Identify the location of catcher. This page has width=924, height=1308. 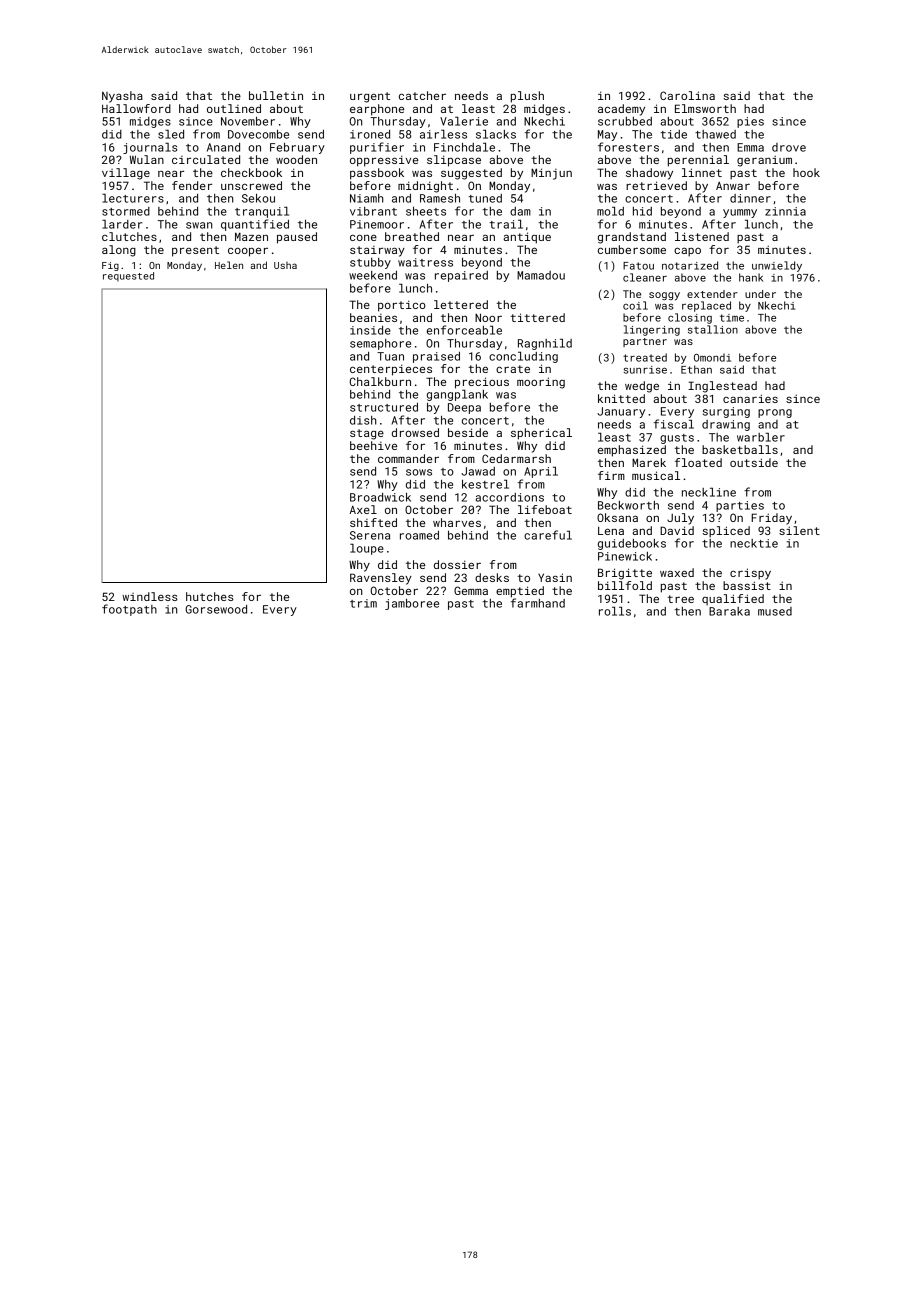
(422, 95).
